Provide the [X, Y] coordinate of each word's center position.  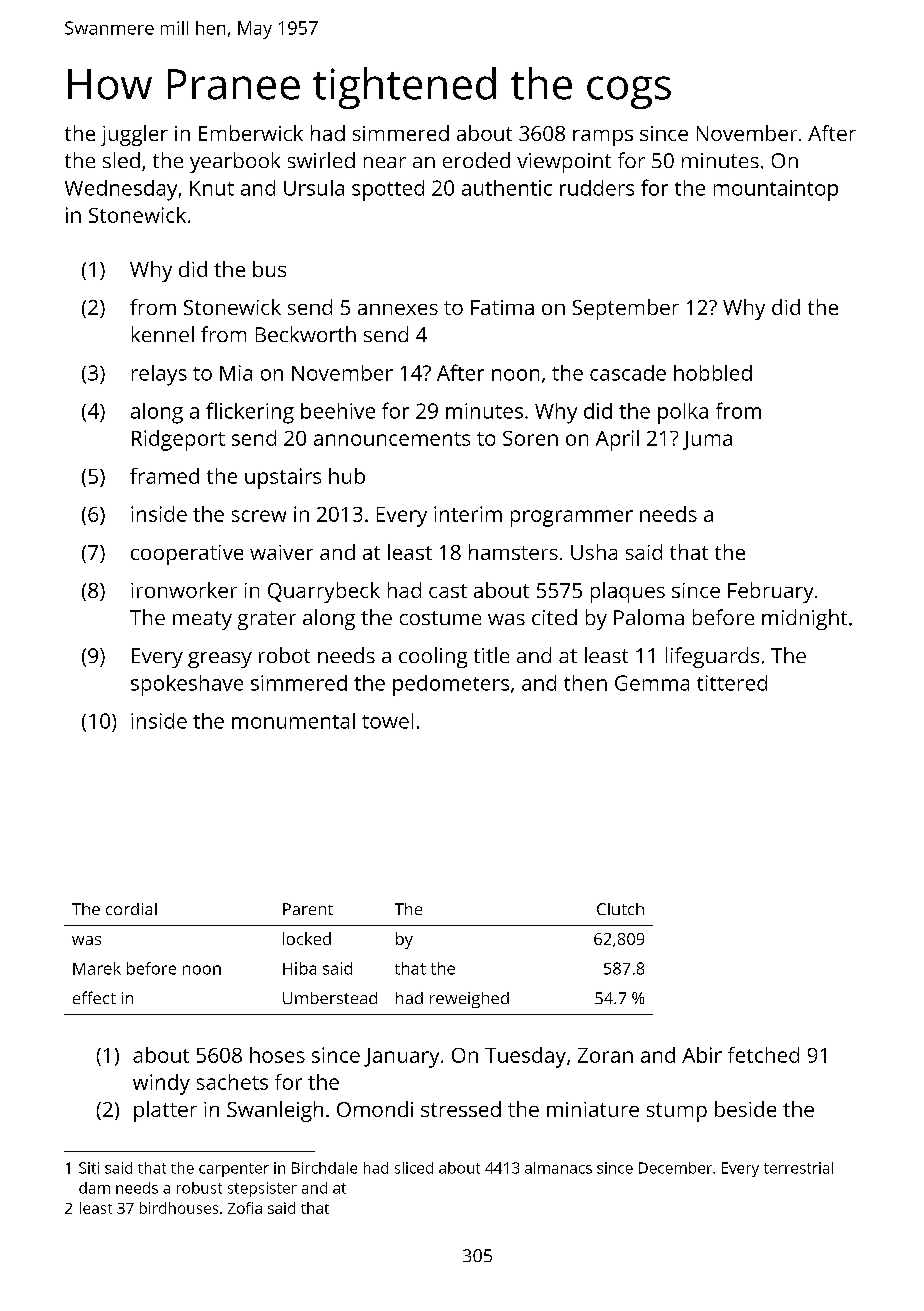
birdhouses [179, 1208]
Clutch [620, 909]
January [401, 1058]
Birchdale [324, 1168]
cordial [131, 909]
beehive [338, 411]
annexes [398, 309]
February [770, 592]
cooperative [187, 555]
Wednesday [121, 190]
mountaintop [776, 190]
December [675, 1168]
